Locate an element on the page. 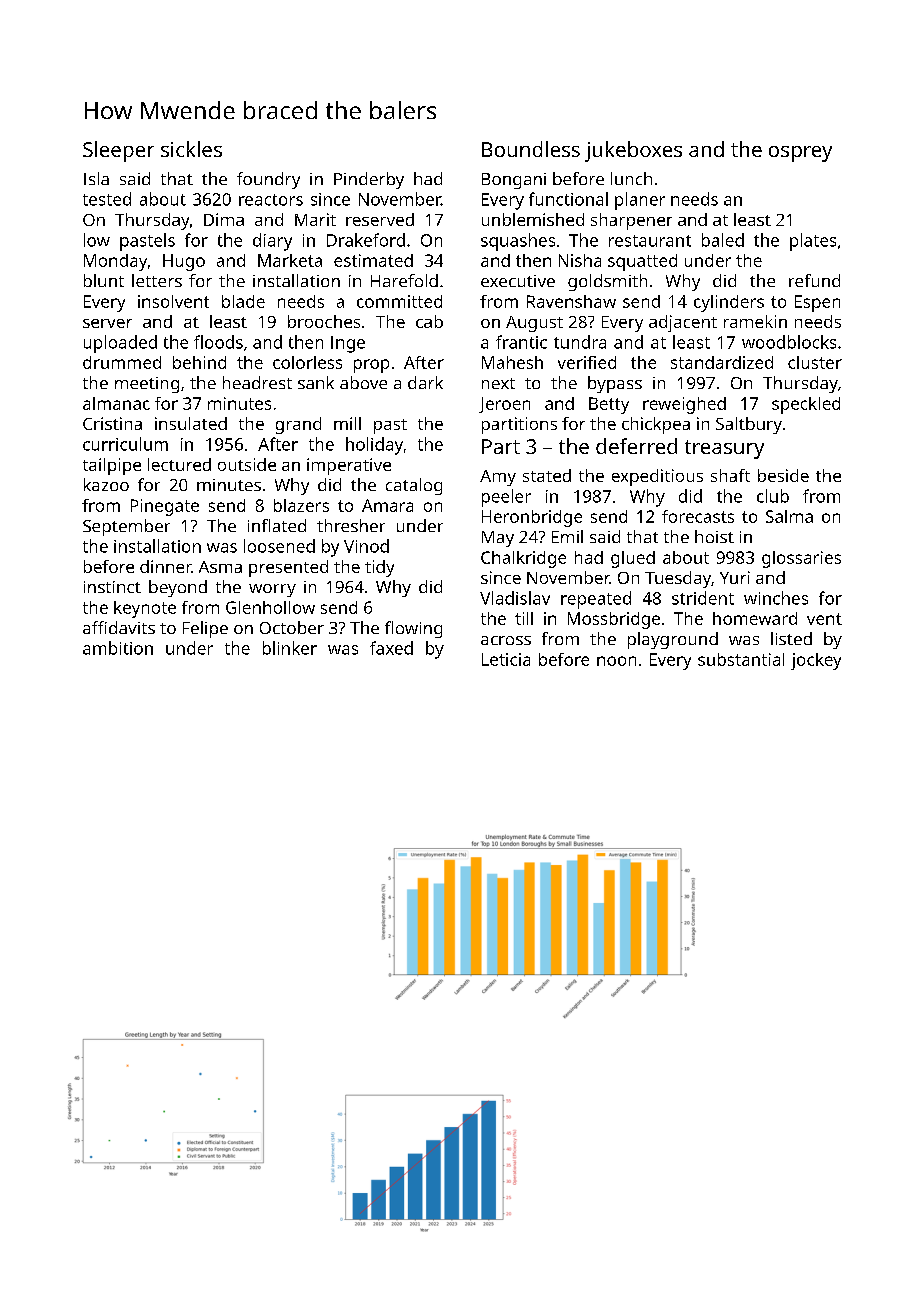  peeler is located at coordinates (506, 498).
